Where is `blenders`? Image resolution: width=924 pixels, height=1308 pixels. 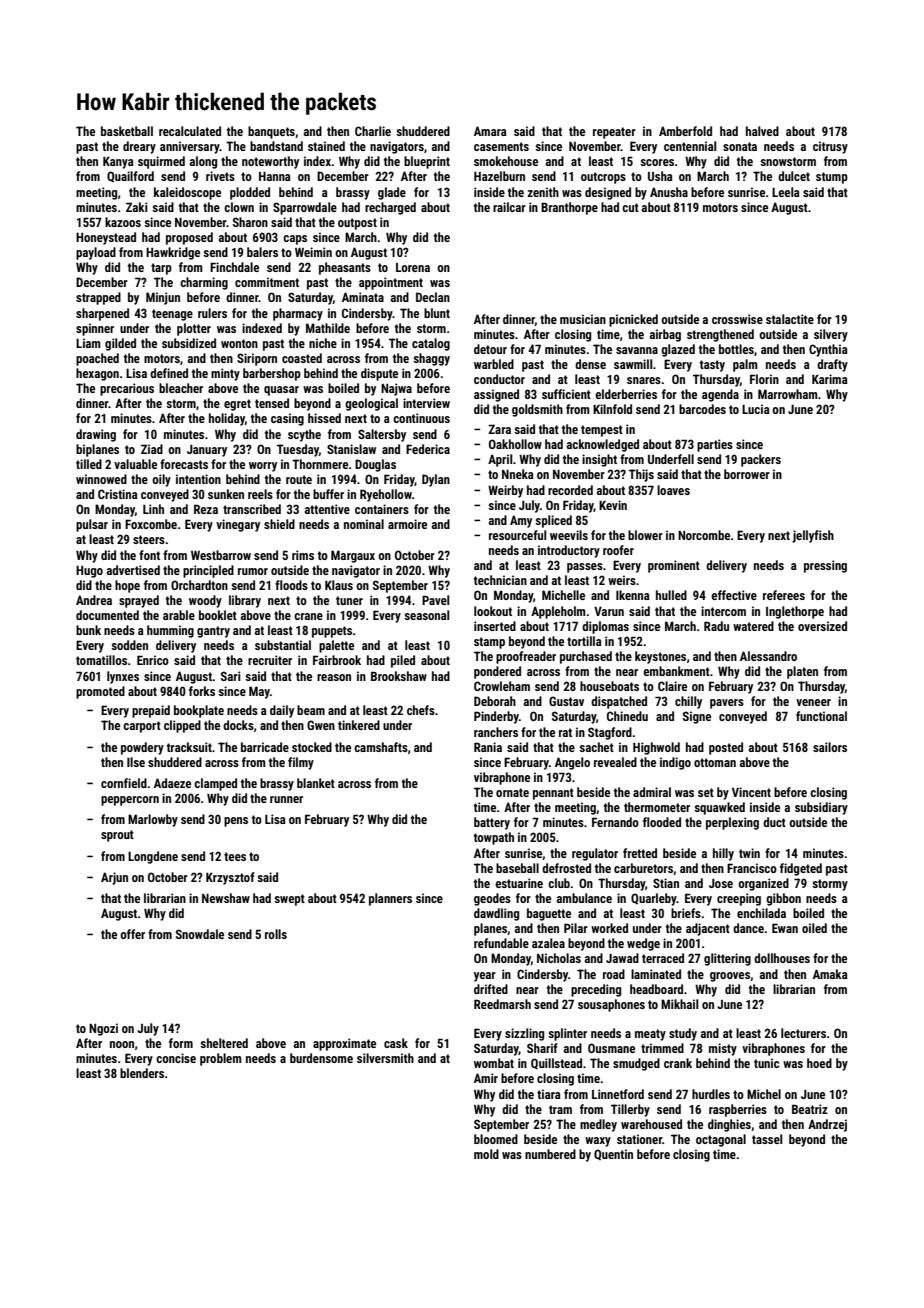 blenders is located at coordinates (142, 1073).
